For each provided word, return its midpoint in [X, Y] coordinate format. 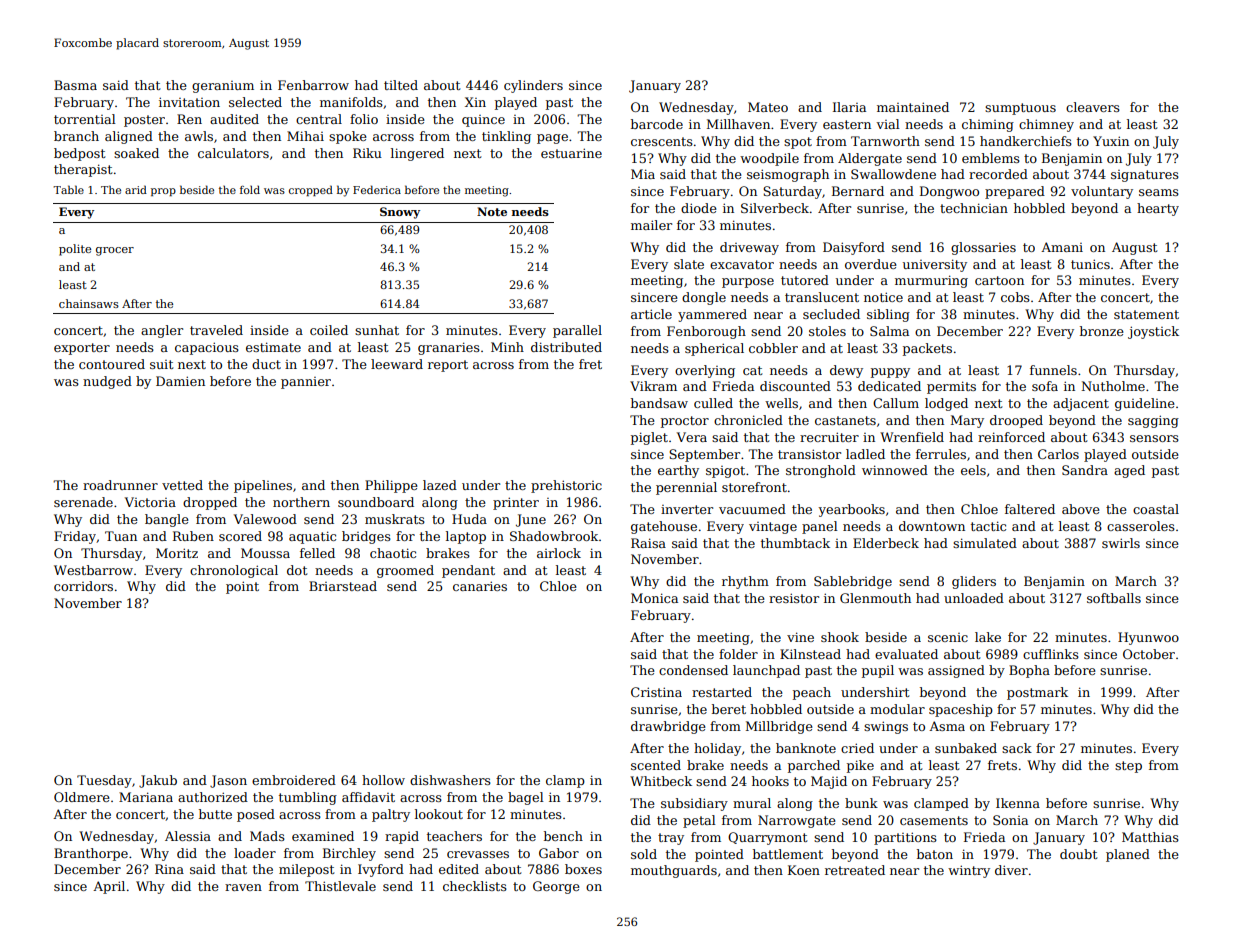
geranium [223, 87]
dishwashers [450, 780]
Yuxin [1111, 141]
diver [1011, 870]
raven [243, 887]
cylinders [533, 86]
